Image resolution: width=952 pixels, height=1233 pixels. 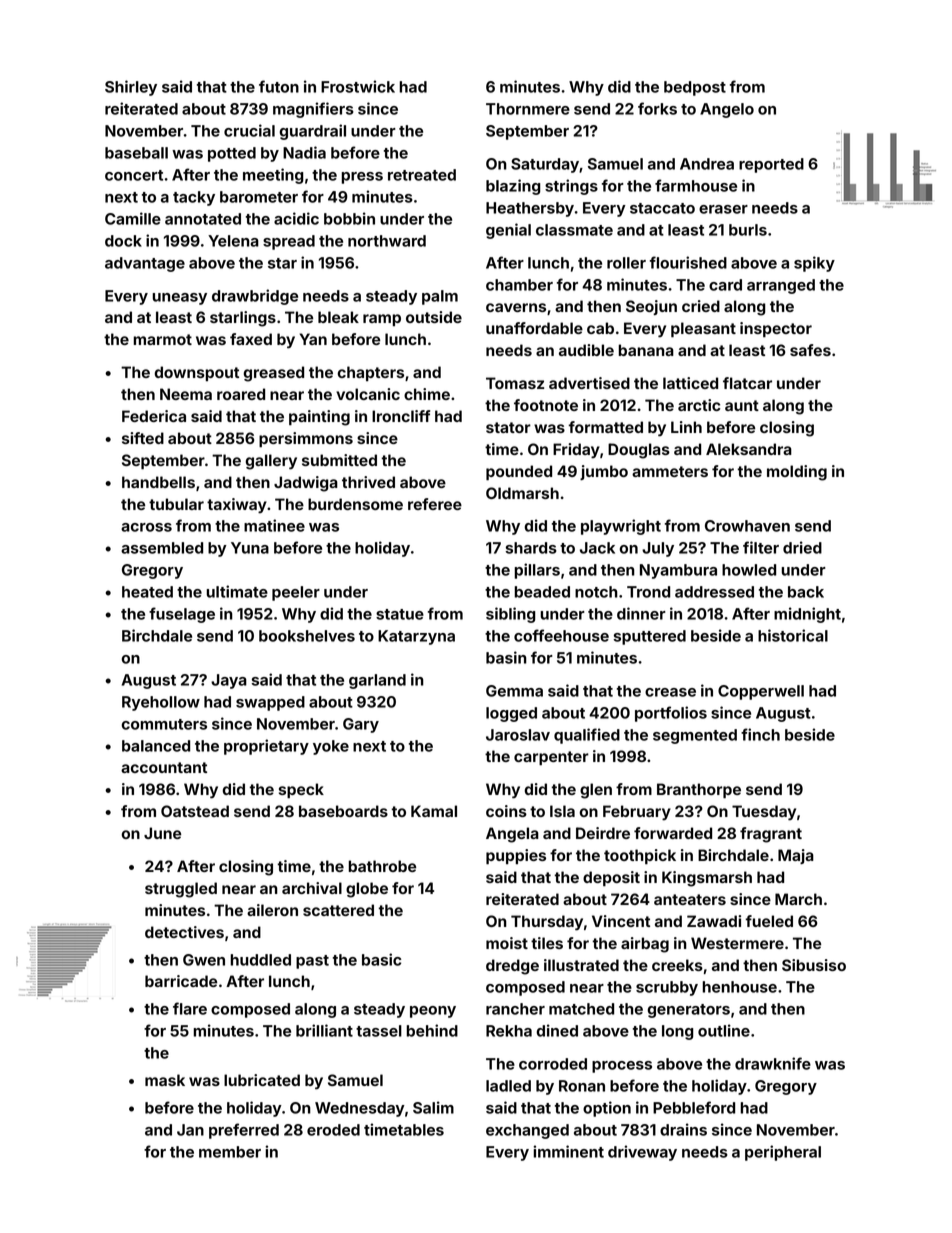 What do you see at coordinates (435, 504) in the screenshot?
I see `referee` at bounding box center [435, 504].
